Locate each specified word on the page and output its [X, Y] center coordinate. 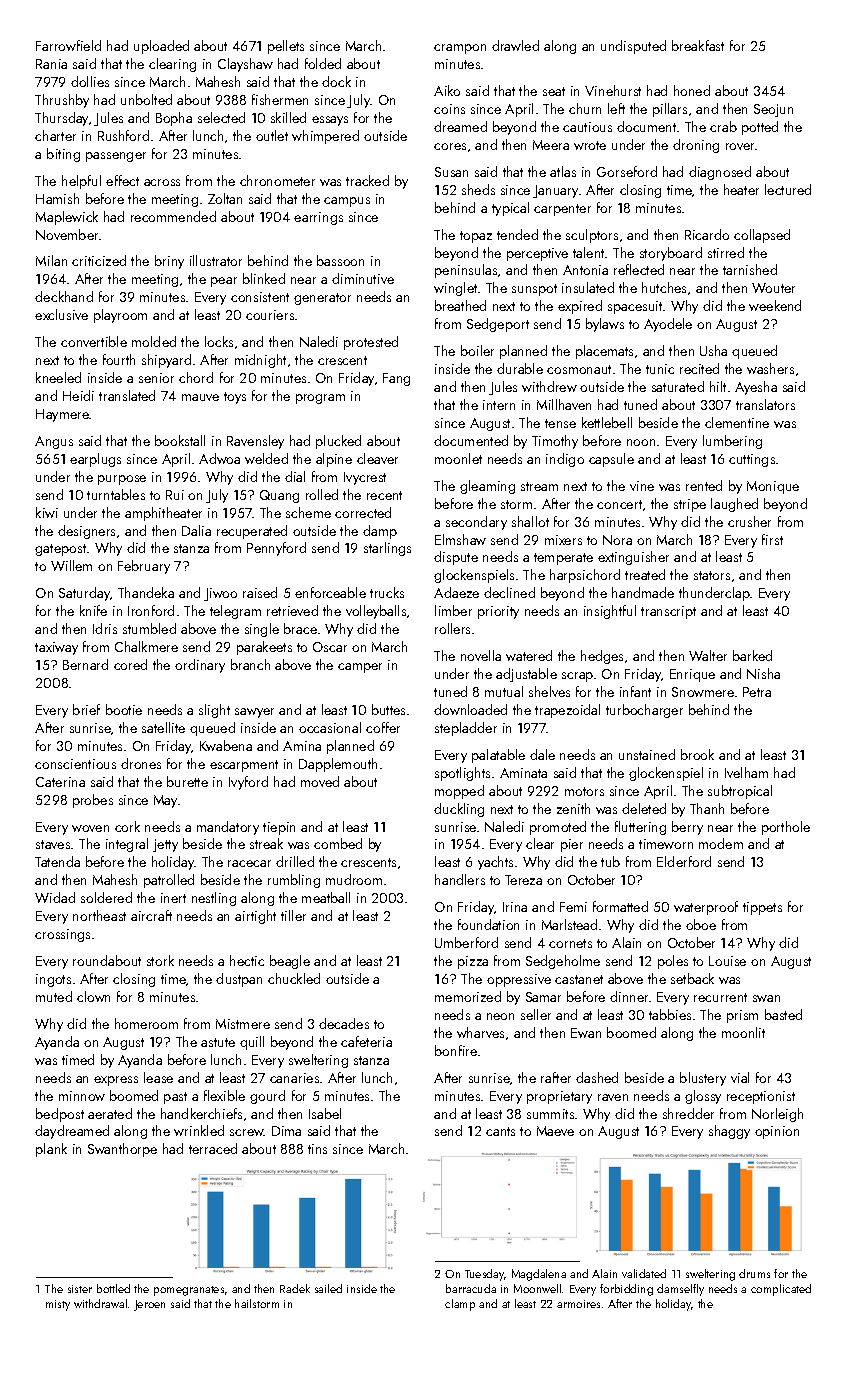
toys [235, 398]
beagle [290, 962]
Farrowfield [68, 45]
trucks [387, 592]
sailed [328, 1288]
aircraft [151, 915]
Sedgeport [498, 325]
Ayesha [756, 388]
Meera [551, 145]
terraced [213, 1148]
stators [712, 575]
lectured [788, 189]
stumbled [149, 628]
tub [610, 861]
